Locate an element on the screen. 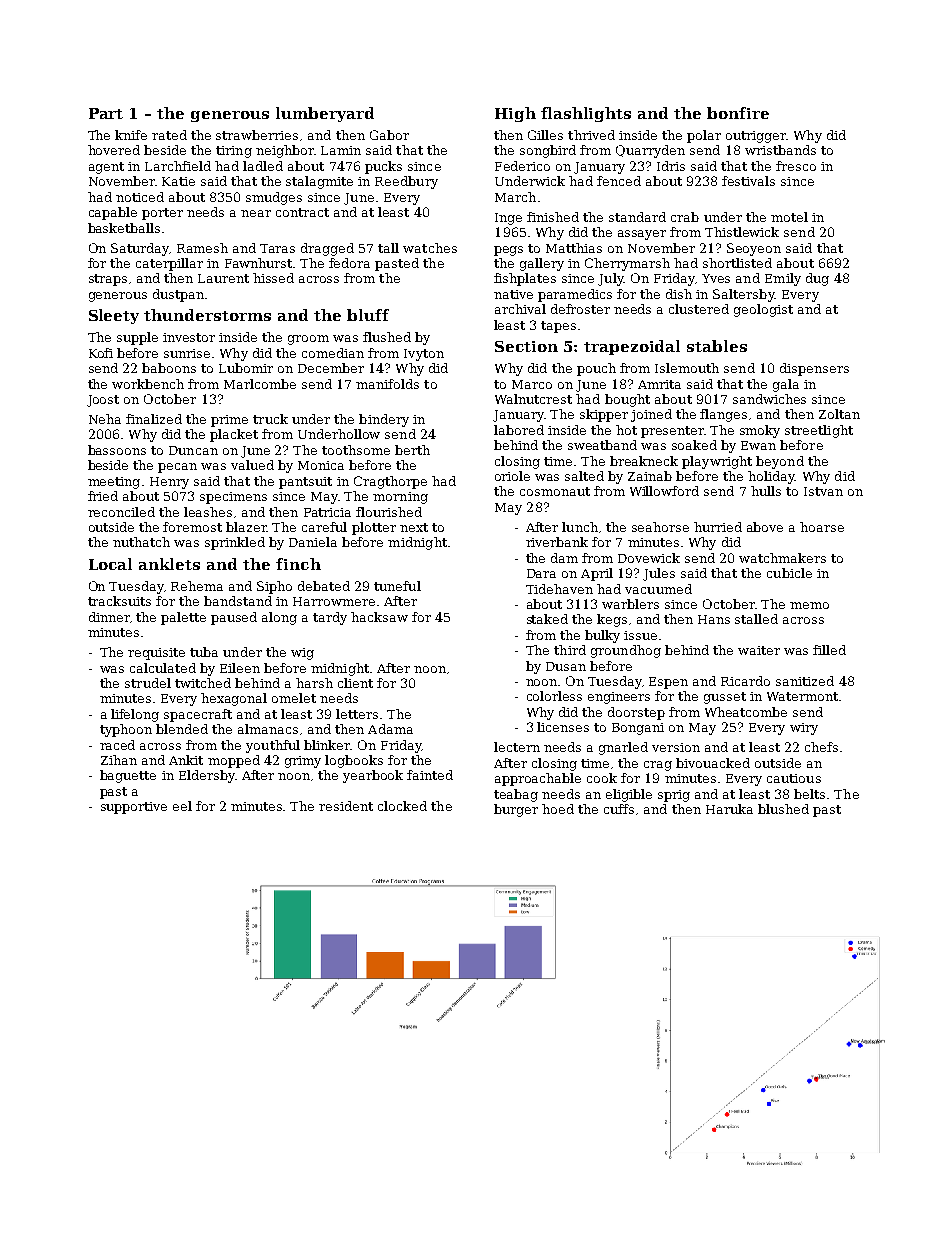 This screenshot has width=952, height=1233. Section is located at coordinates (526, 346).
